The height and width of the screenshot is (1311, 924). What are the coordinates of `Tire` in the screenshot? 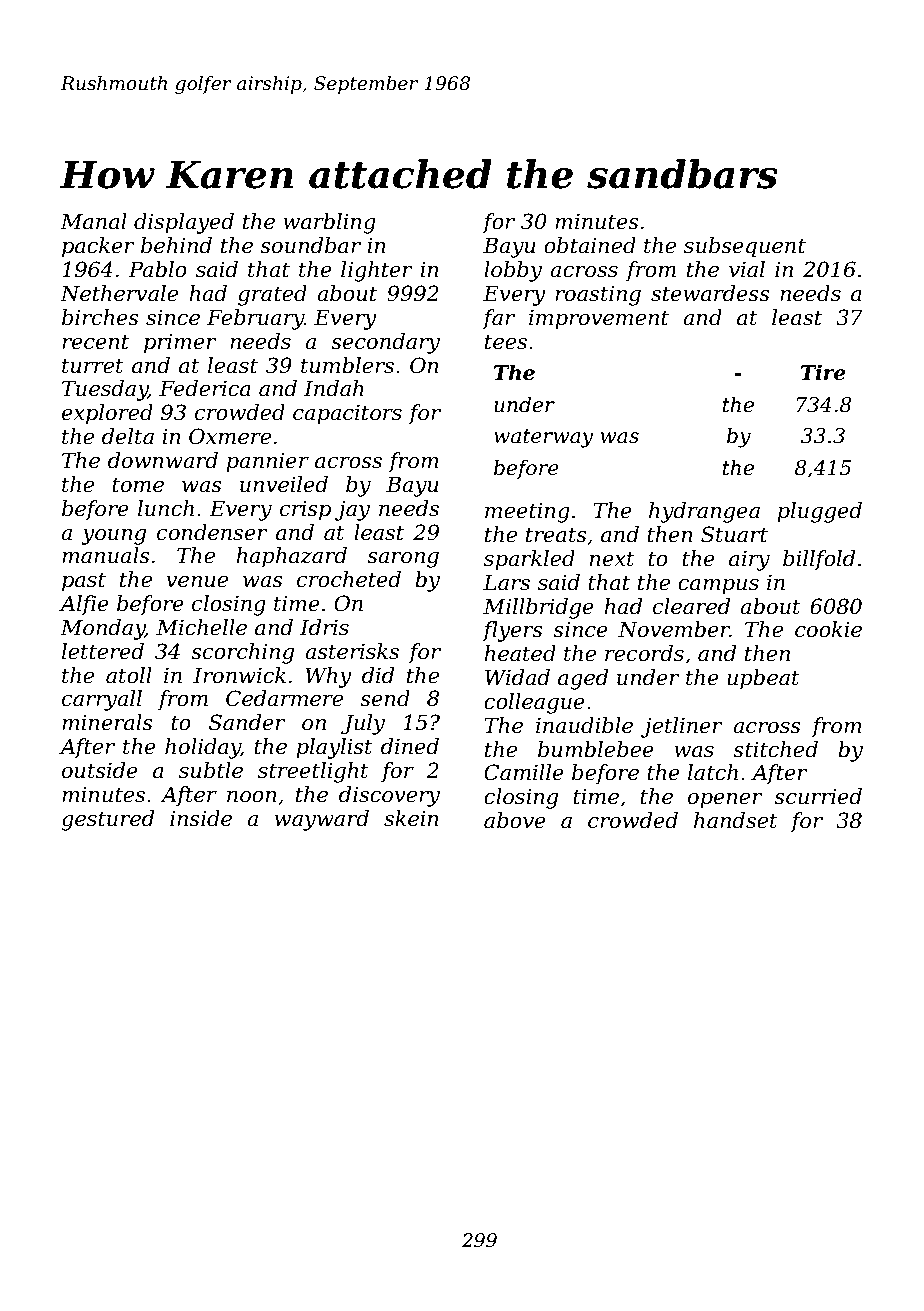 It's located at (823, 372).
